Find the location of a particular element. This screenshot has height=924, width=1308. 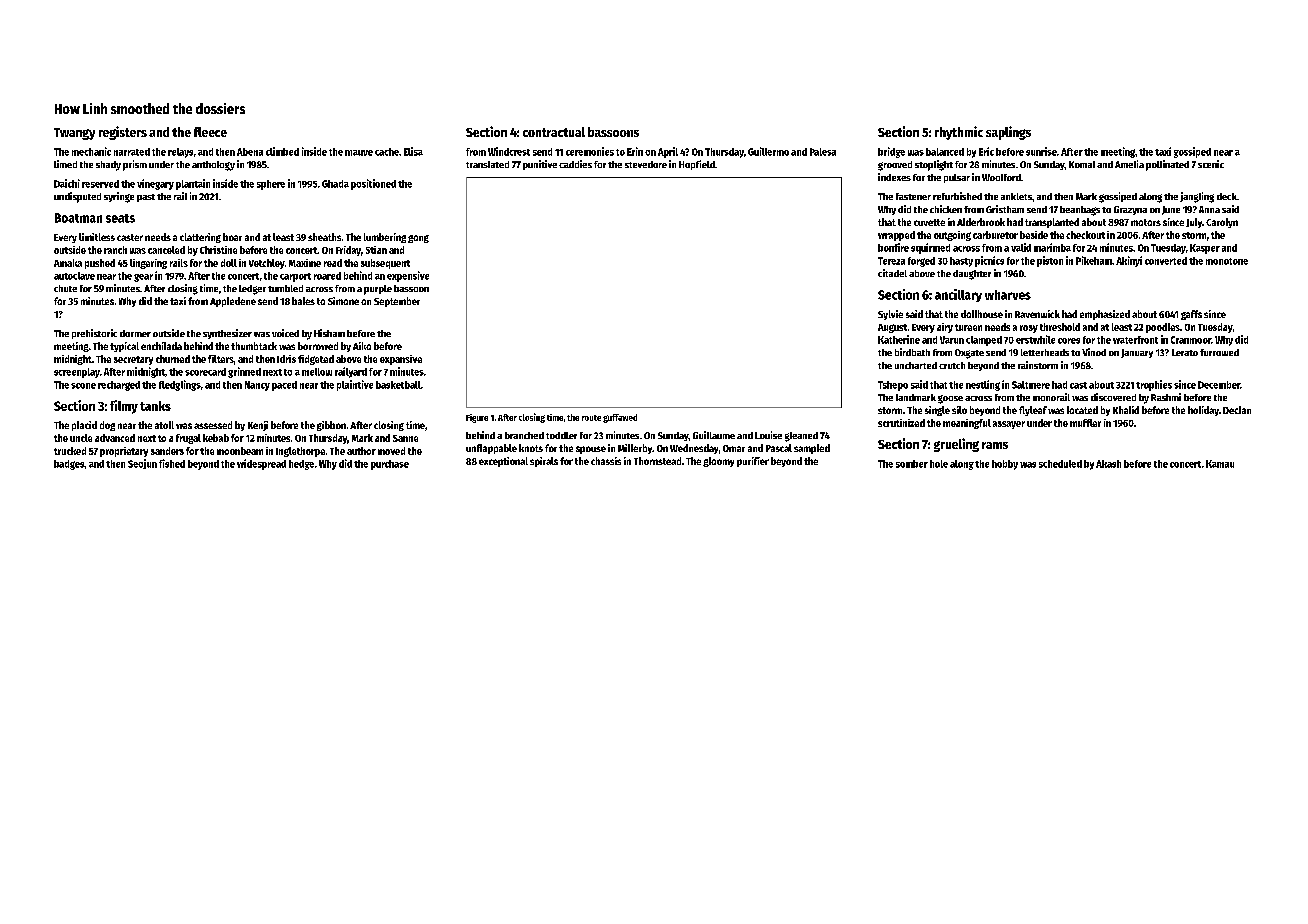

prehistoric is located at coordinates (94, 334).
